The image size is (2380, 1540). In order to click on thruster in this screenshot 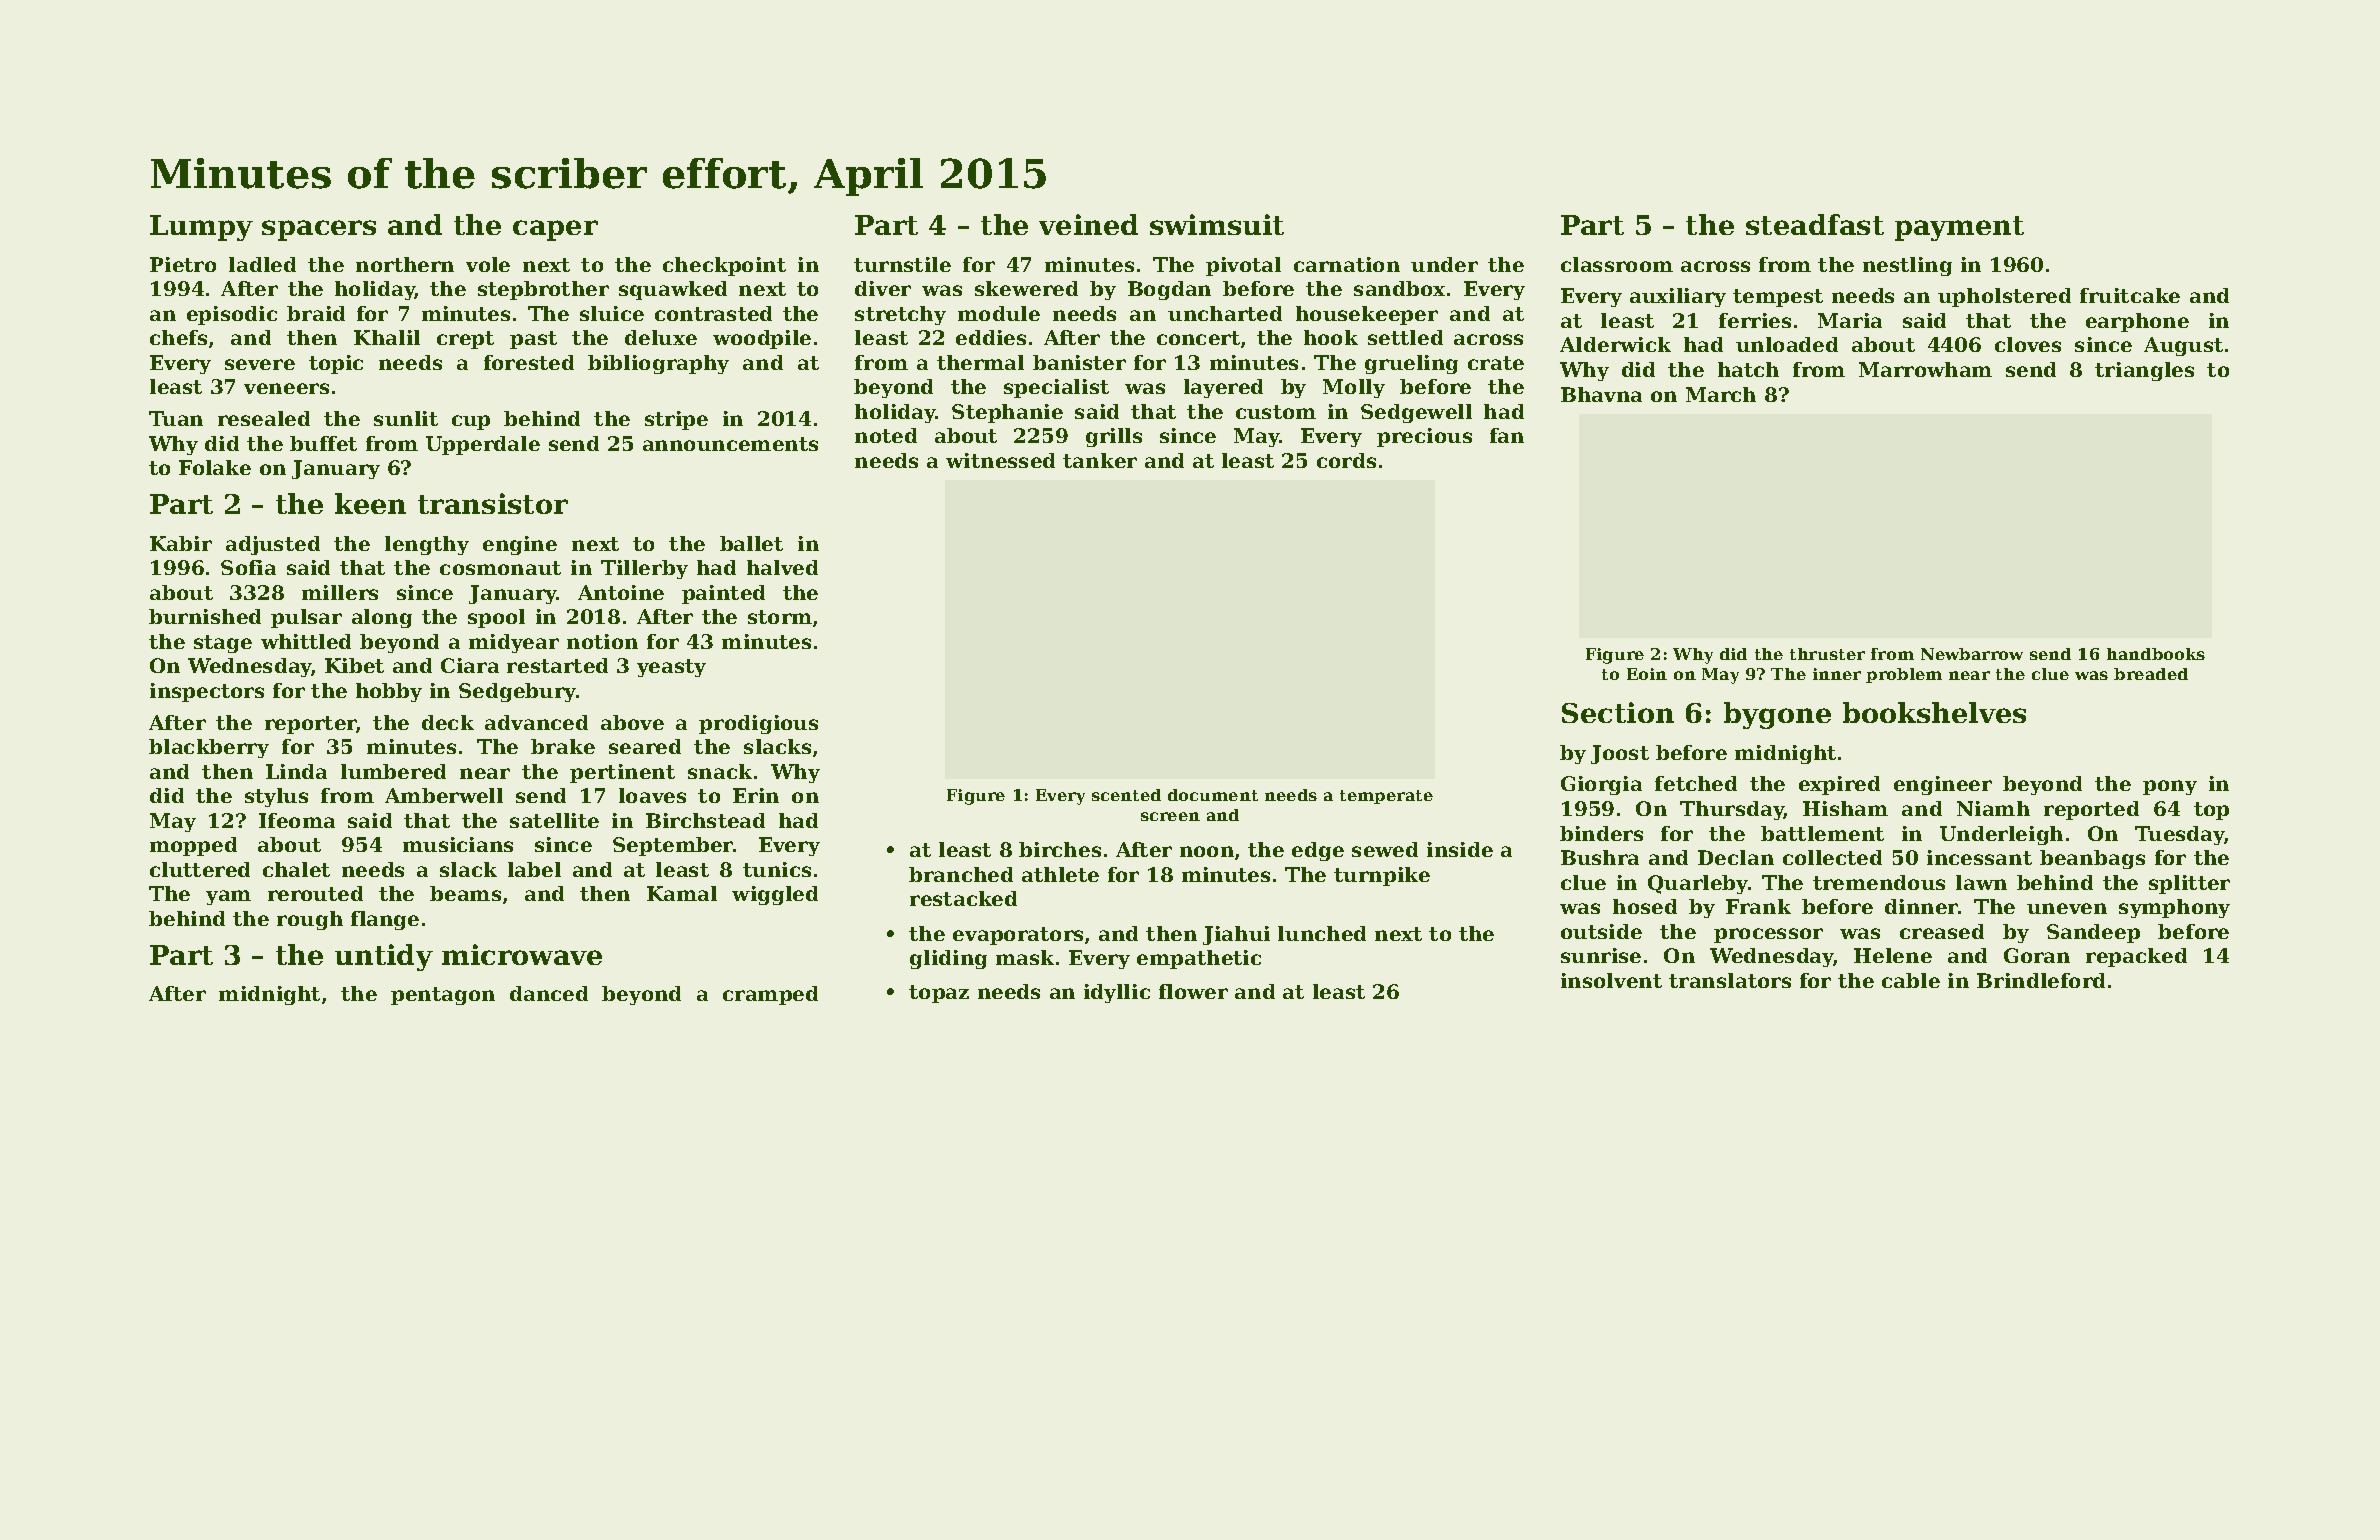, I will do `click(1827, 654)`.
